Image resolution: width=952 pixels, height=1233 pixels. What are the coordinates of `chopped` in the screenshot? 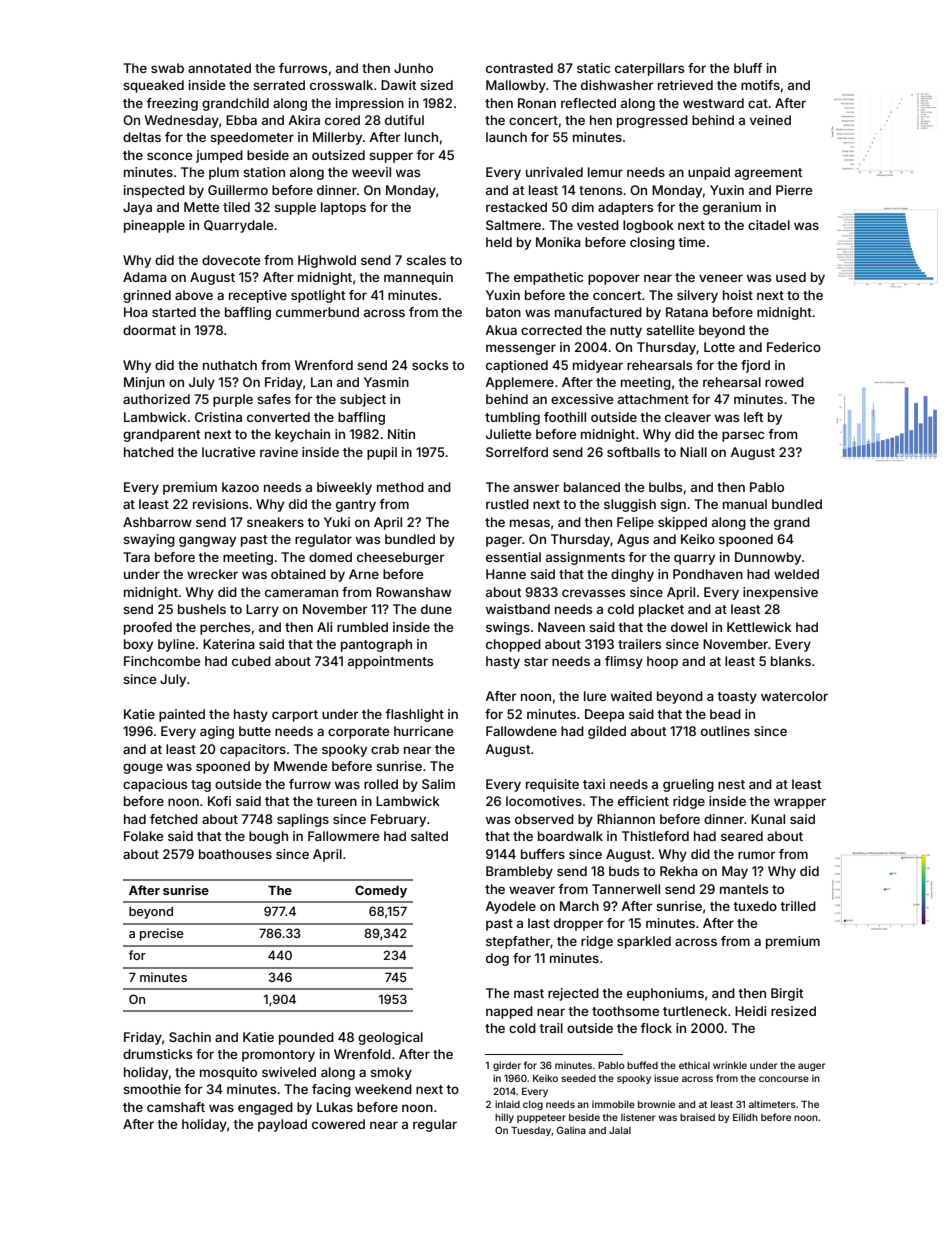 It's located at (513, 645).
